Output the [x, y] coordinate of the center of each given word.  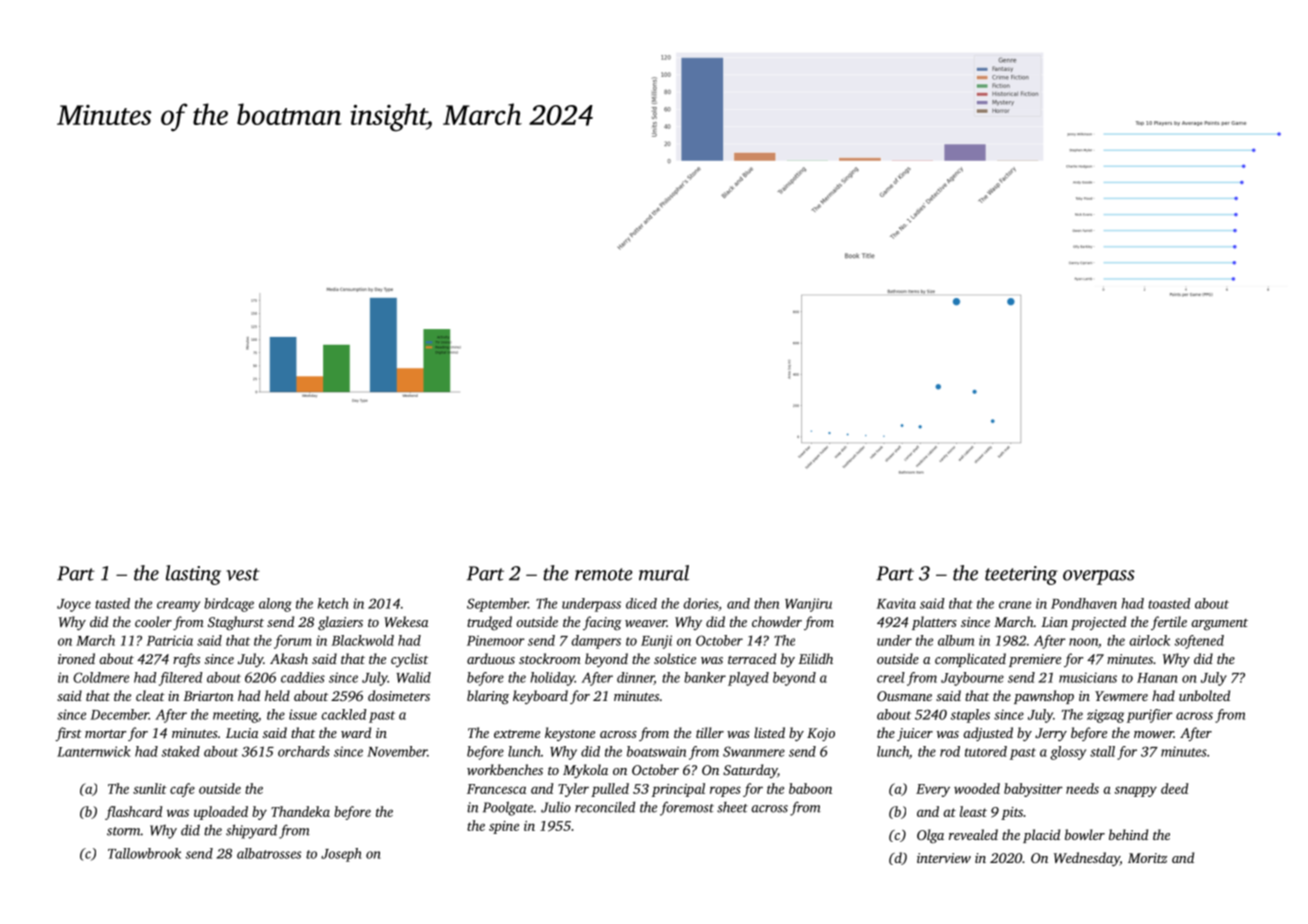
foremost [687, 808]
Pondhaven [1084, 603]
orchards [304, 751]
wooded [977, 788]
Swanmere [754, 751]
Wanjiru [808, 605]
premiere [1035, 660]
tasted [112, 603]
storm [124, 831]
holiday [552, 679]
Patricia [169, 640]
